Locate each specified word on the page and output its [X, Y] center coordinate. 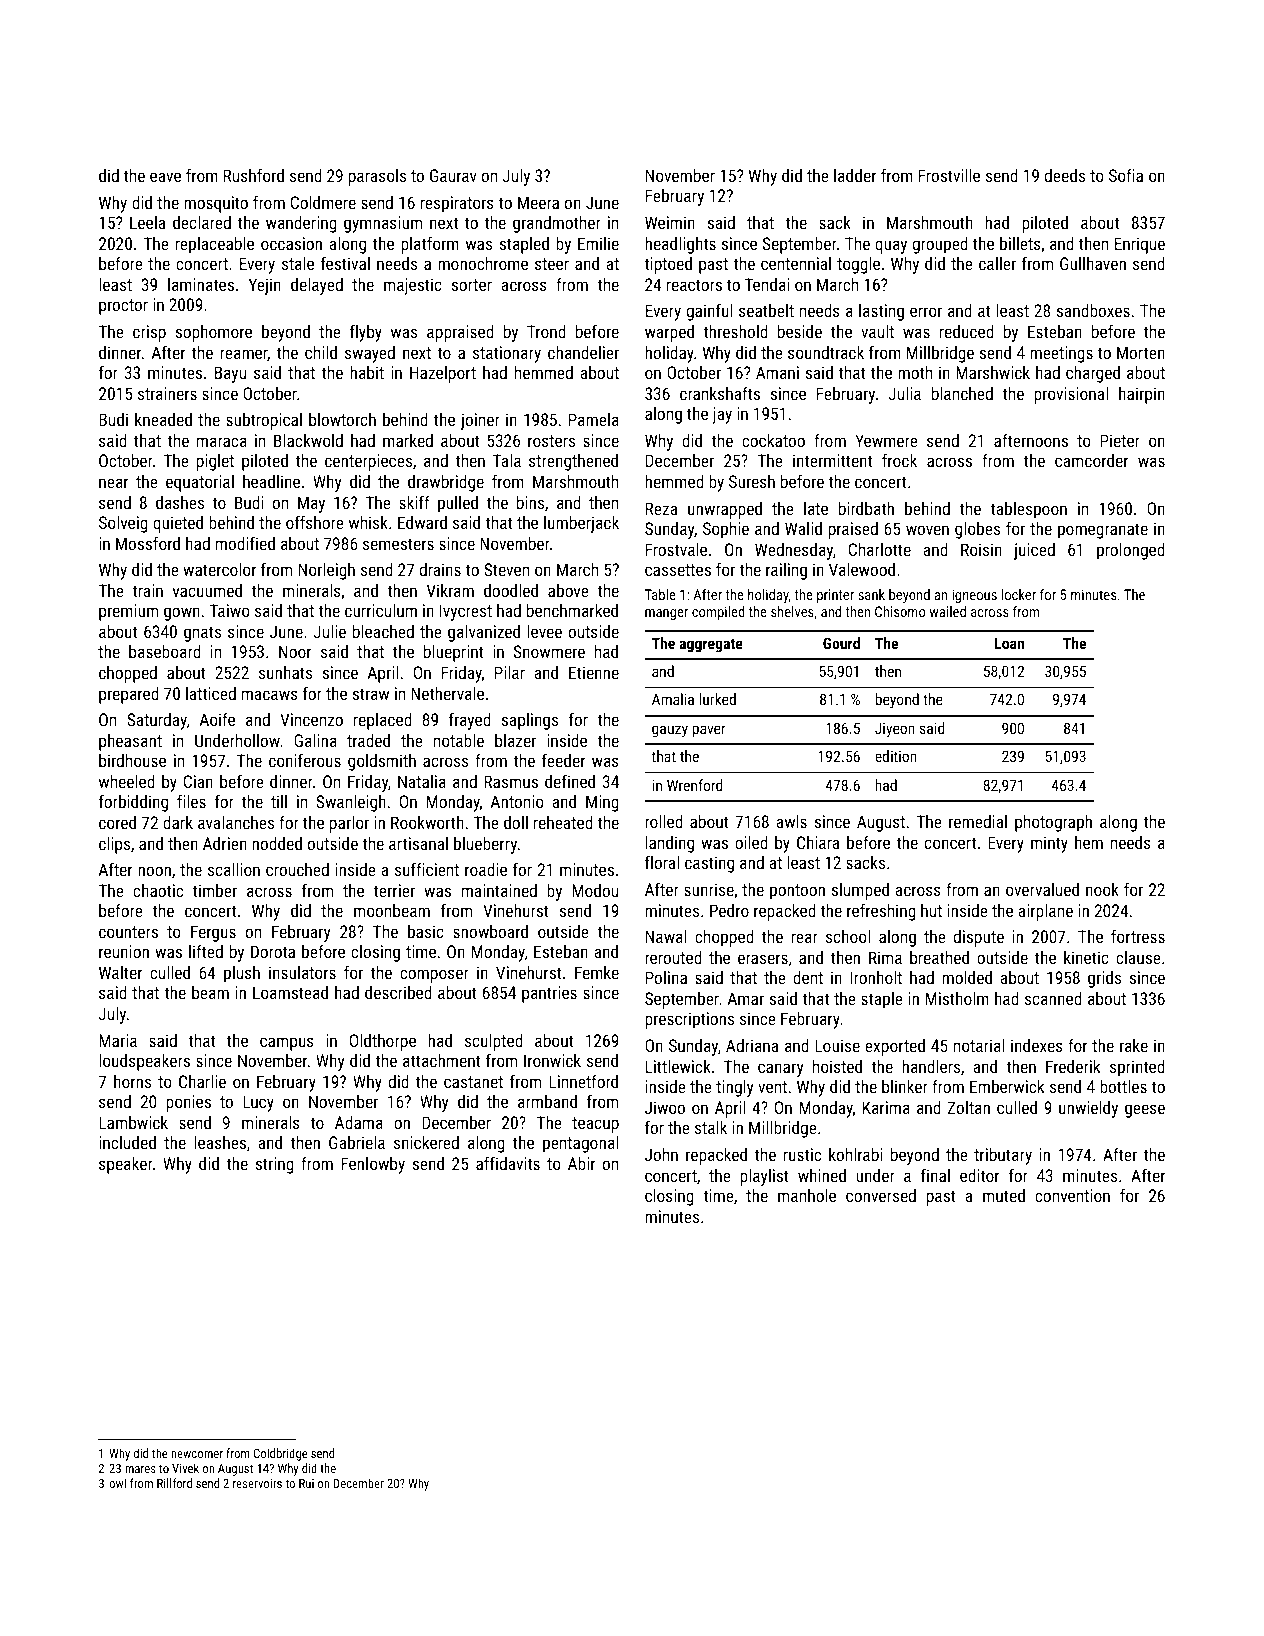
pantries [549, 994]
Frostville [949, 175]
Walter [120, 972]
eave [165, 177]
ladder [855, 175]
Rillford [174, 1483]
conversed [881, 1195]
